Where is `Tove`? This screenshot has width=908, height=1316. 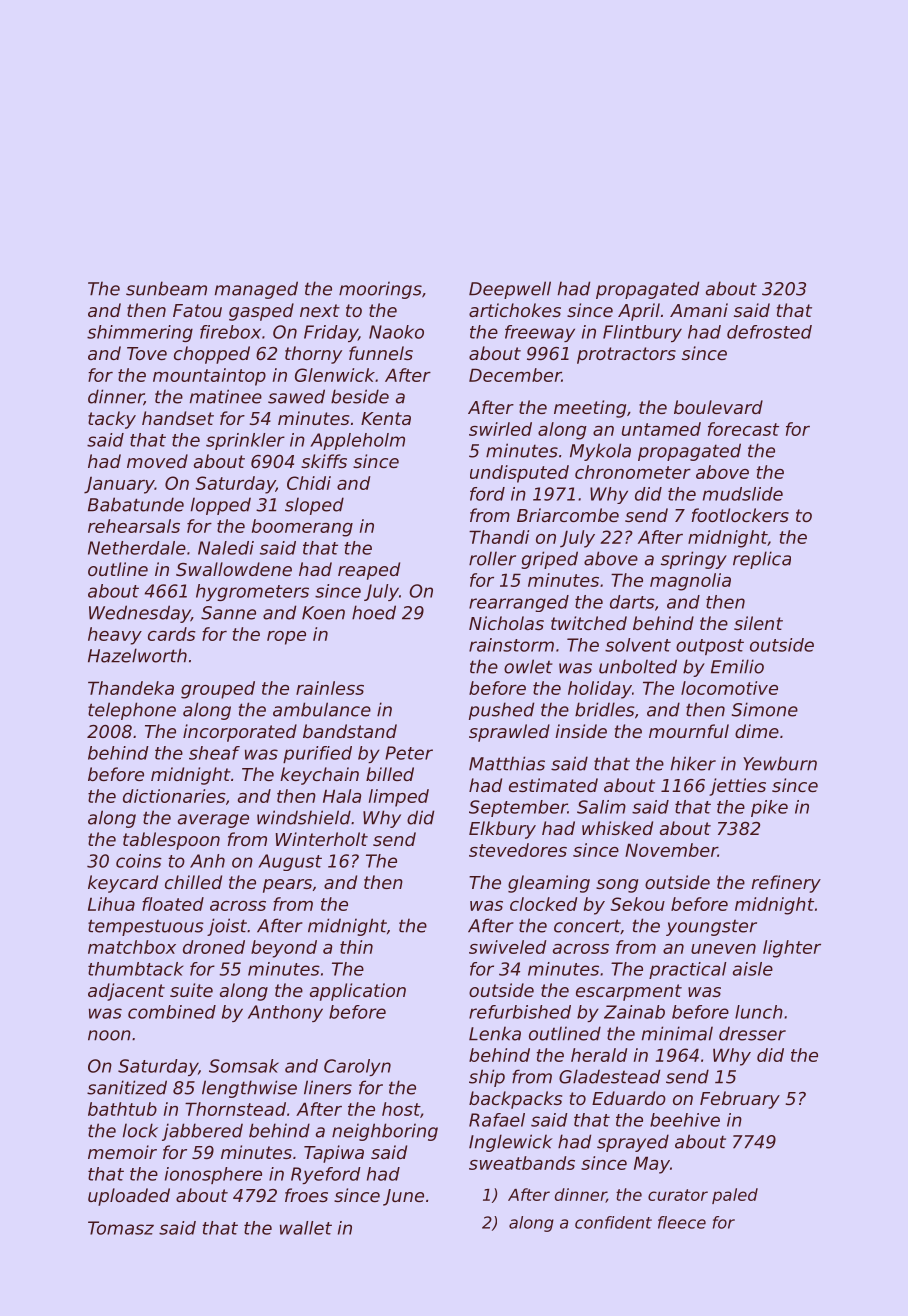 Tove is located at coordinates (147, 353).
